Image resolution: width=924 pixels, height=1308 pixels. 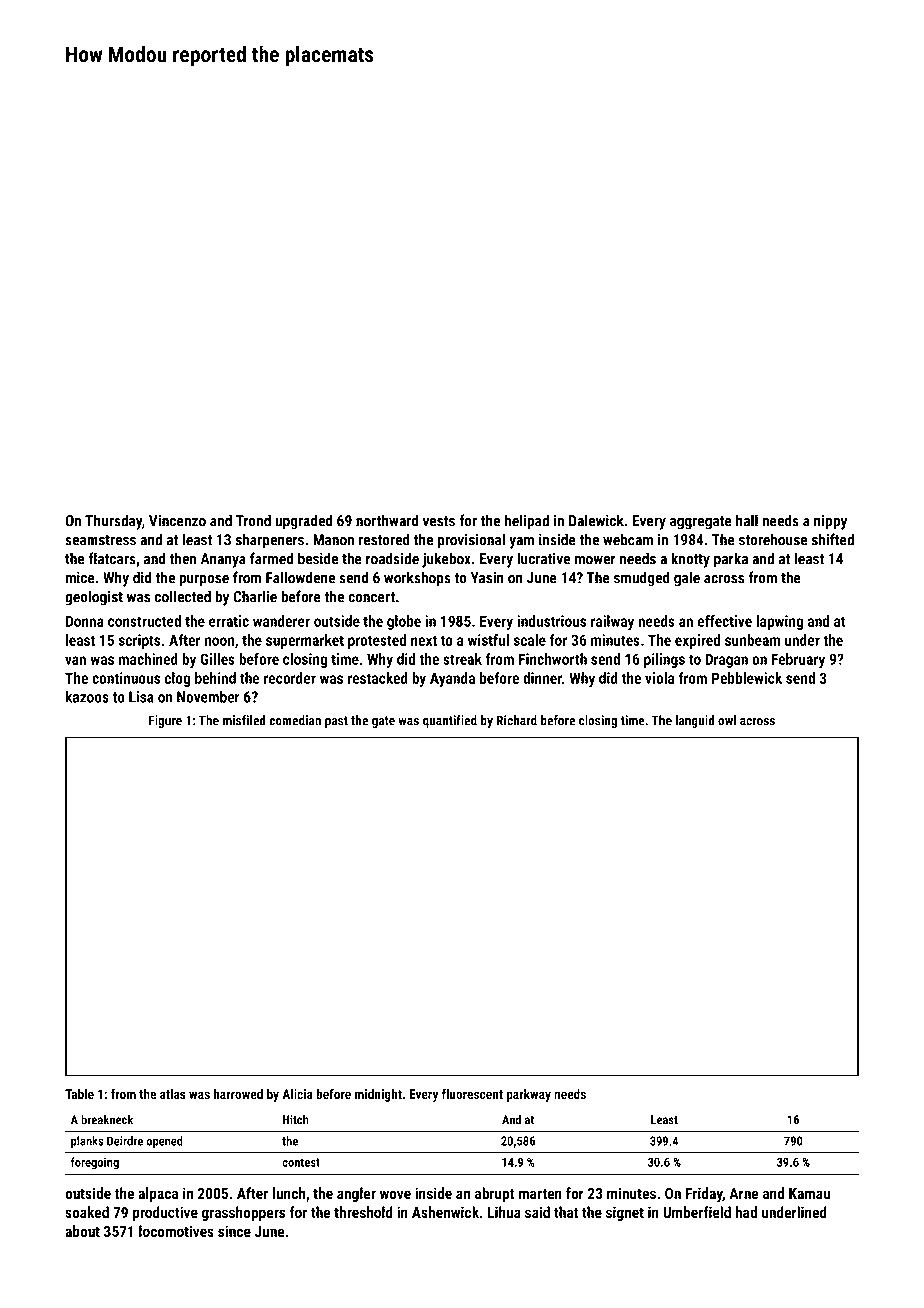 I want to click on gale, so click(x=687, y=579).
